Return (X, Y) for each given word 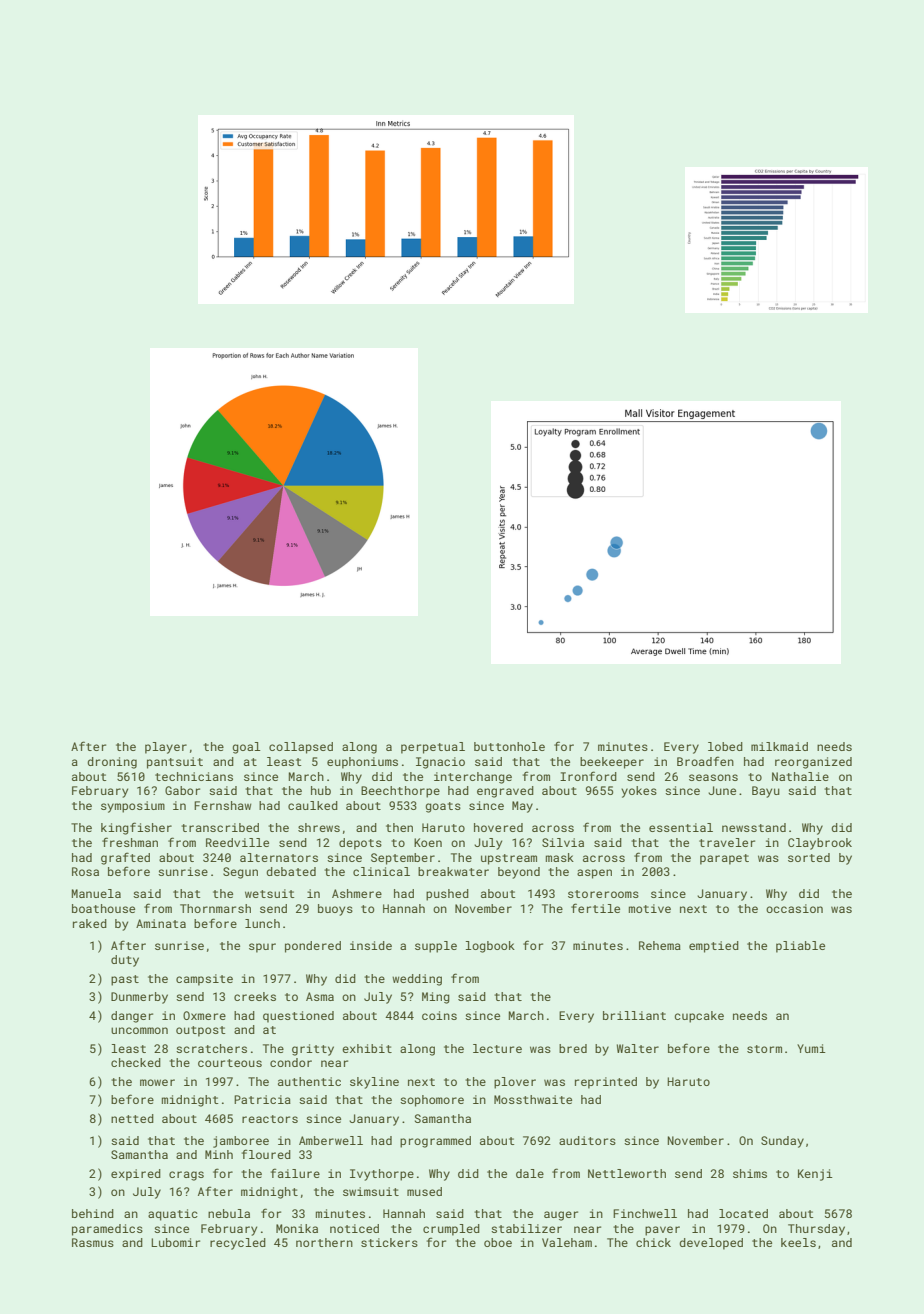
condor (291, 1062)
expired (136, 1175)
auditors (587, 1140)
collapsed (301, 748)
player (166, 748)
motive (650, 908)
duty (125, 961)
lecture (497, 1048)
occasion (794, 908)
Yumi (811, 1048)
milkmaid (779, 746)
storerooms (603, 894)
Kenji (815, 1175)
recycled (238, 1244)
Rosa (85, 871)
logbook (490, 947)
